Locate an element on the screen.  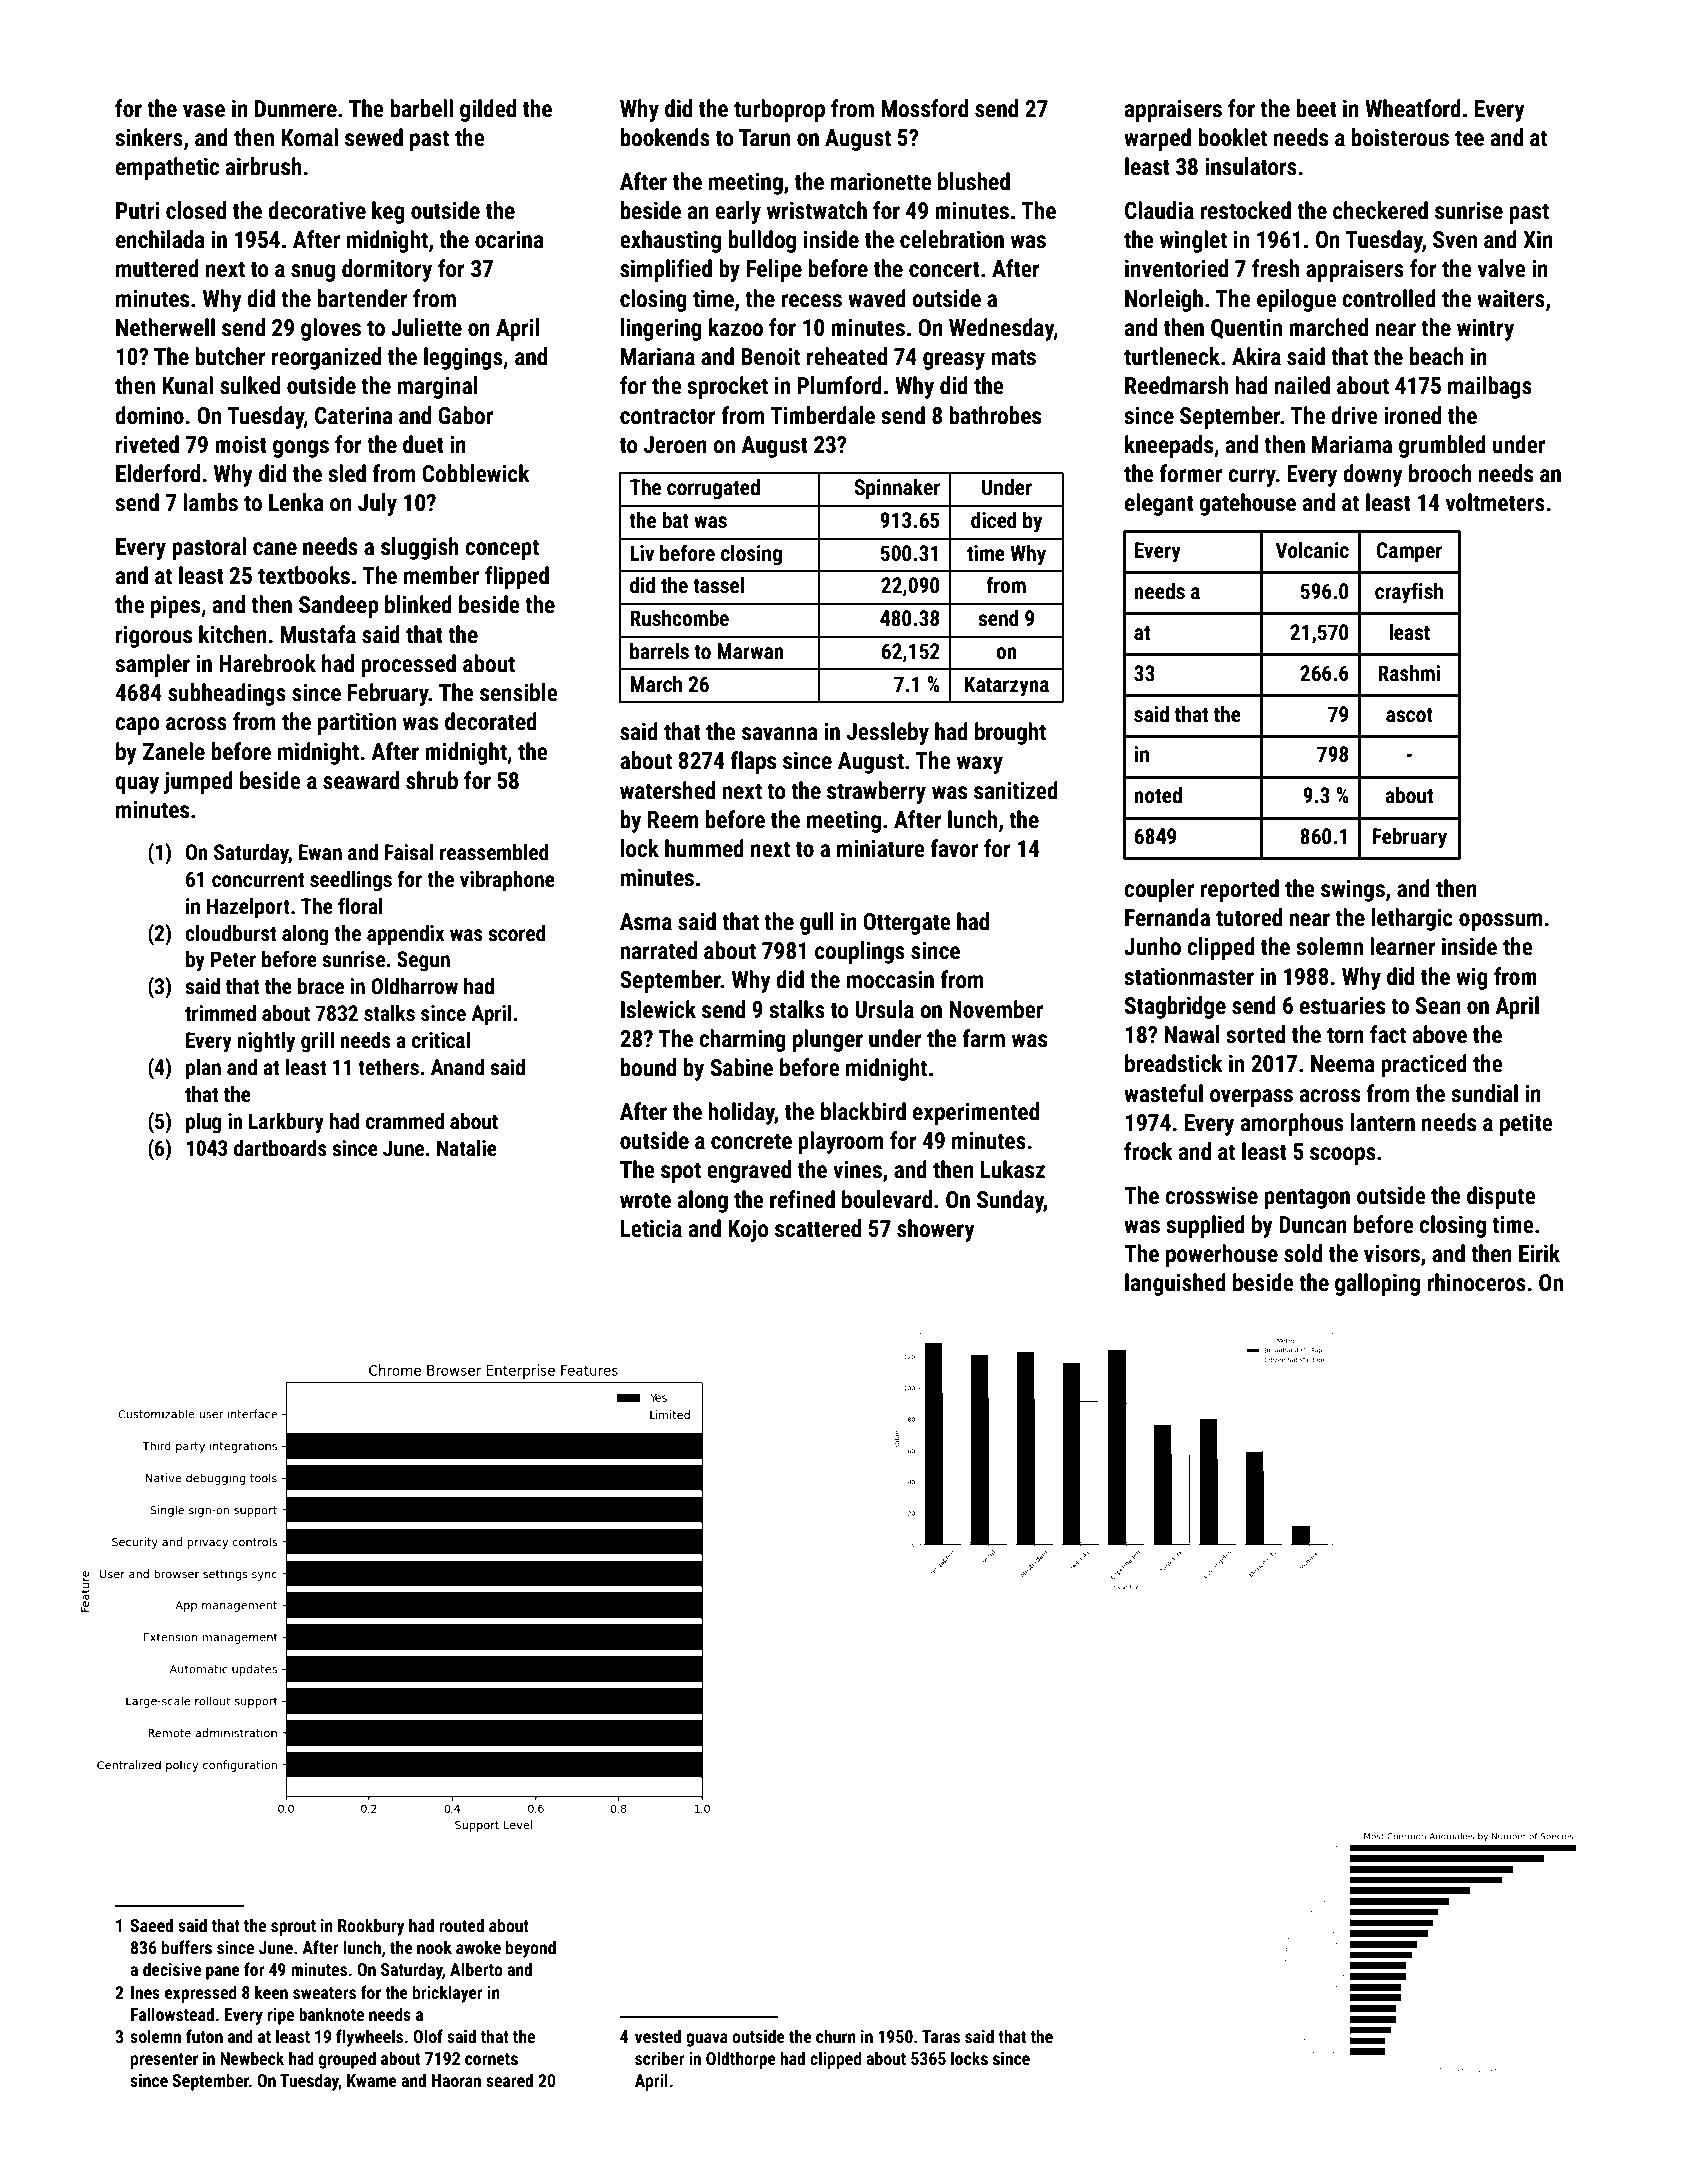
beet is located at coordinates (1317, 108).
